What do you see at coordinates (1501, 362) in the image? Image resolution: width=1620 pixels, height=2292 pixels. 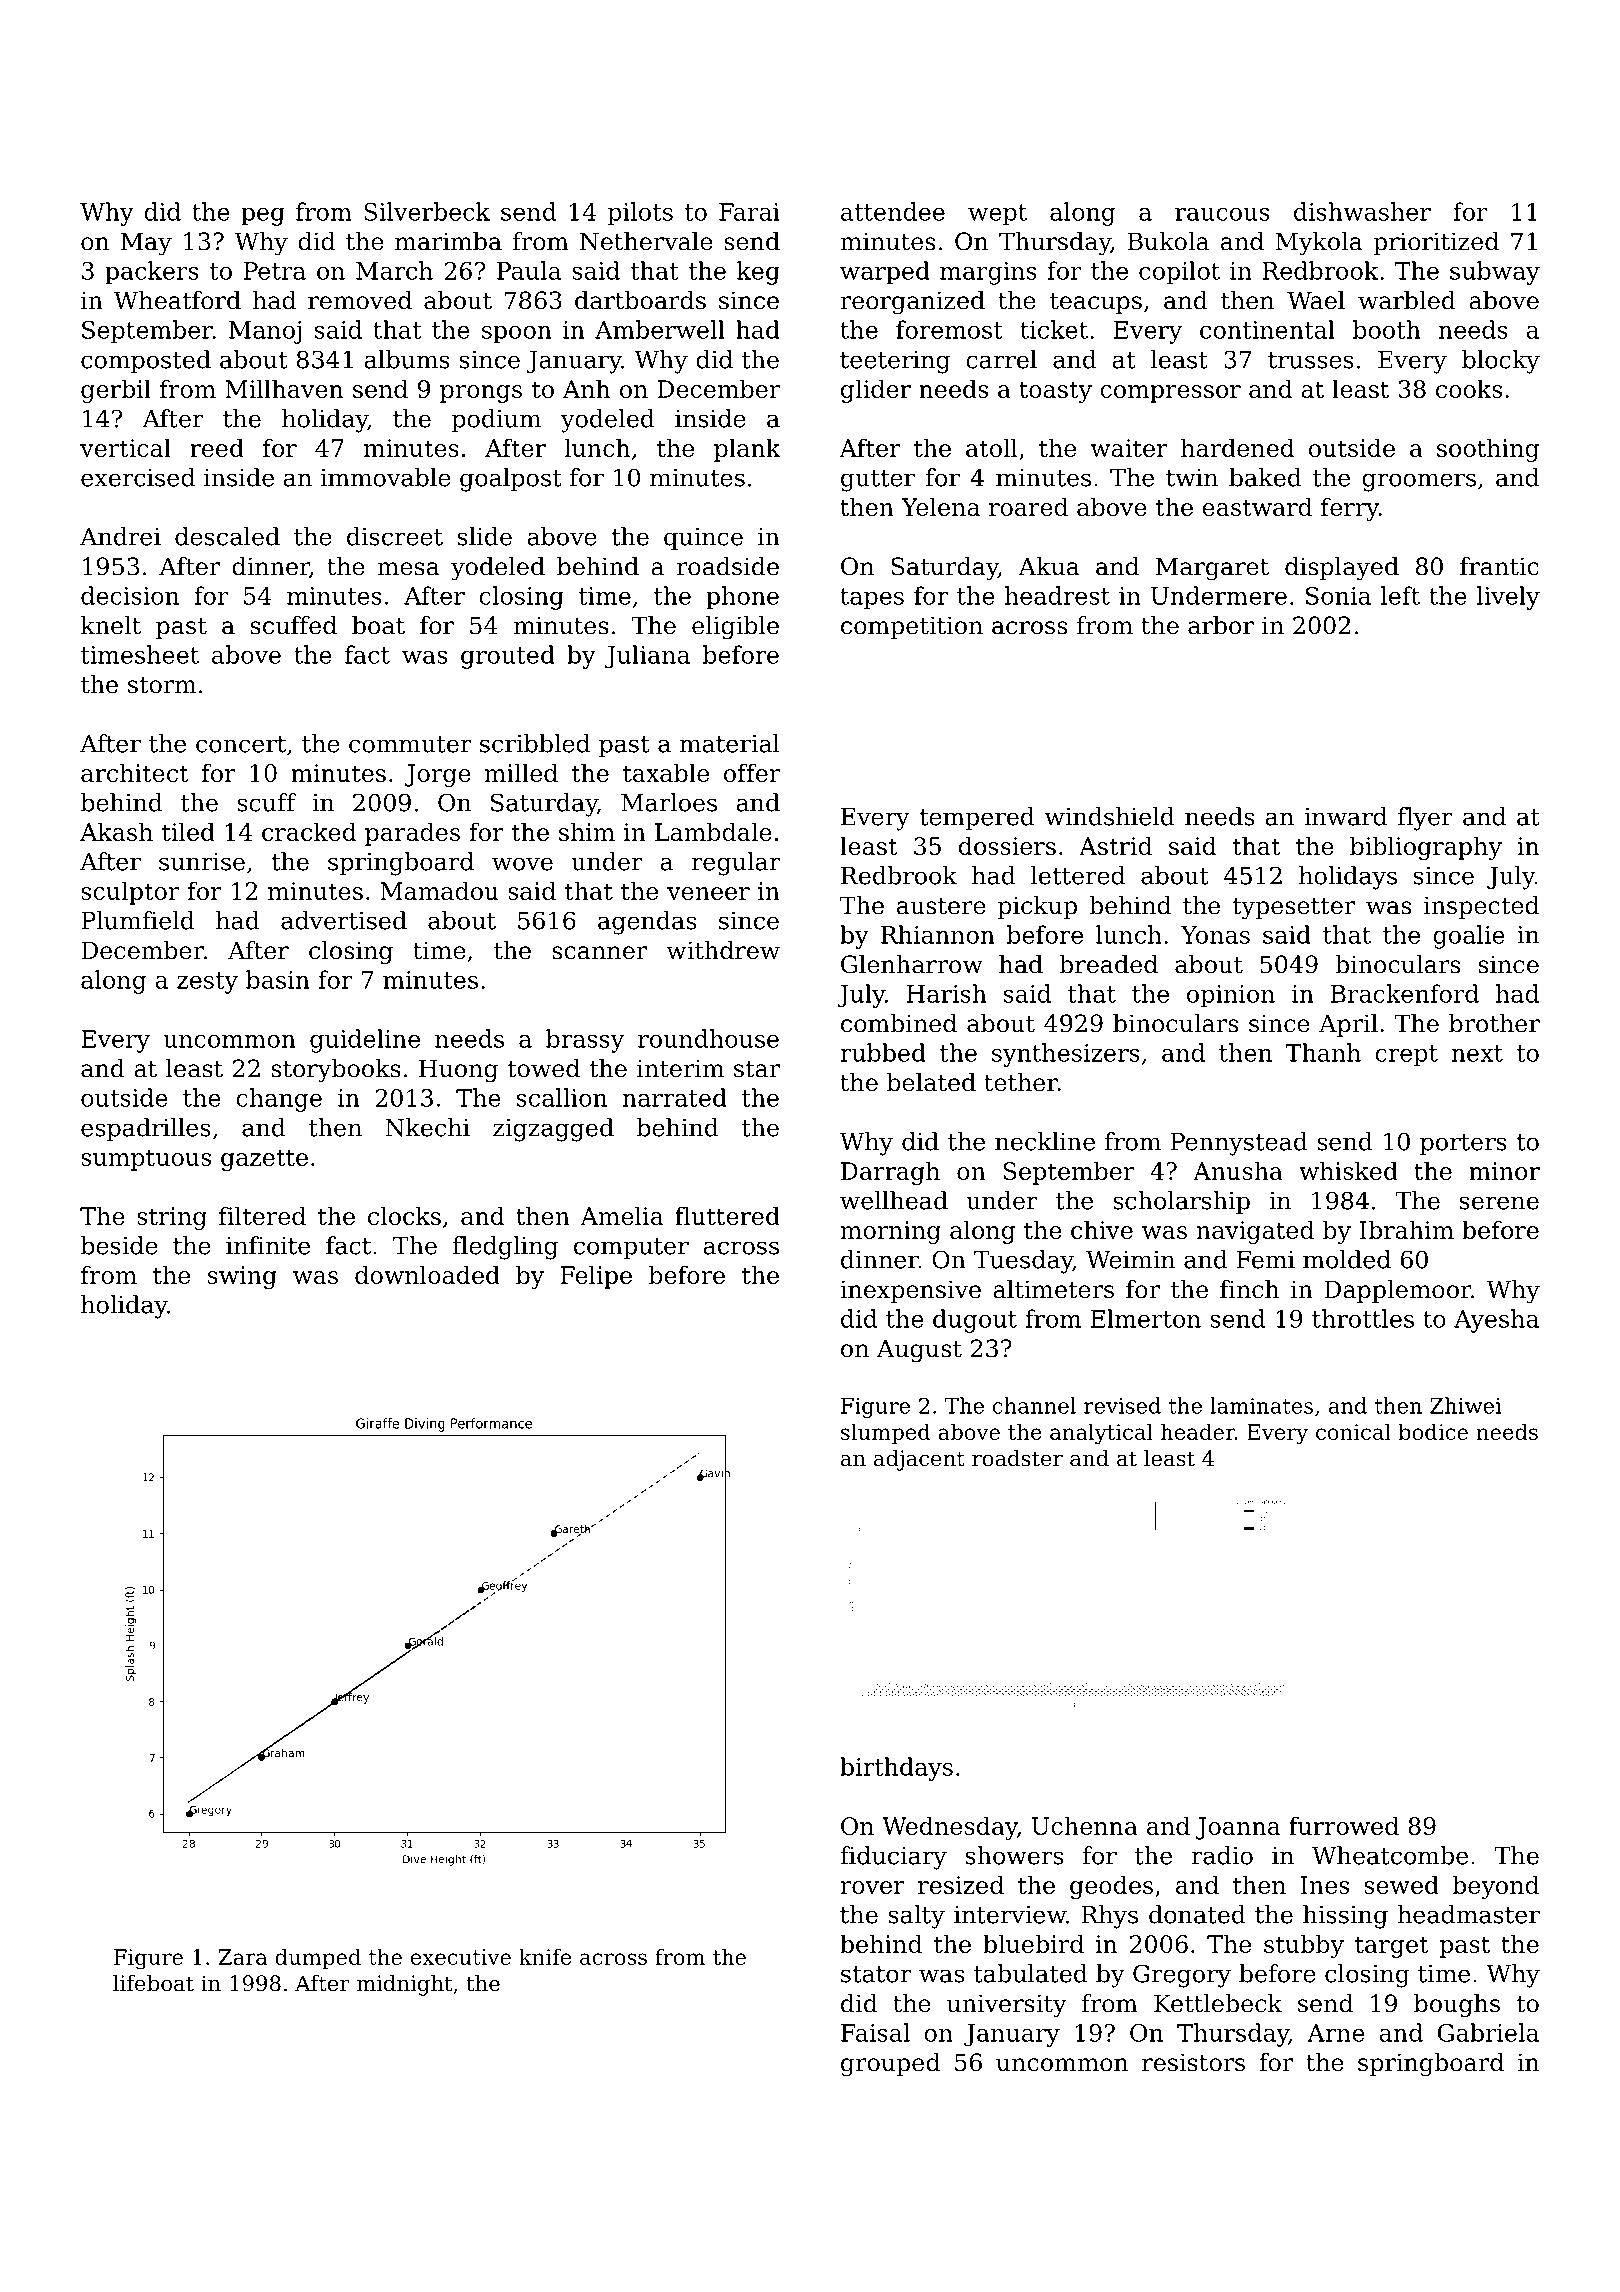 I see `blocky` at bounding box center [1501, 362].
